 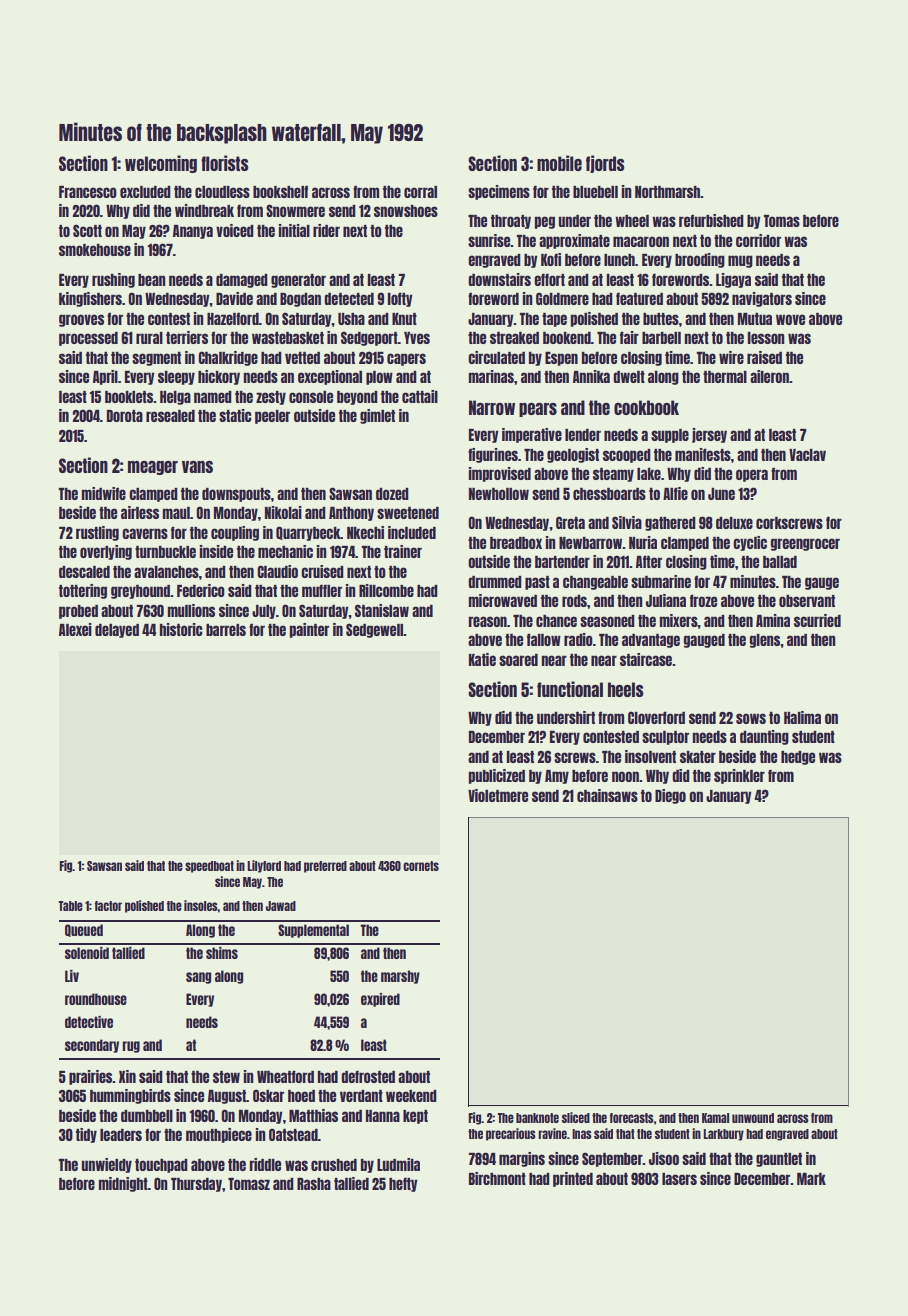 I want to click on gimlet, so click(x=377, y=416).
